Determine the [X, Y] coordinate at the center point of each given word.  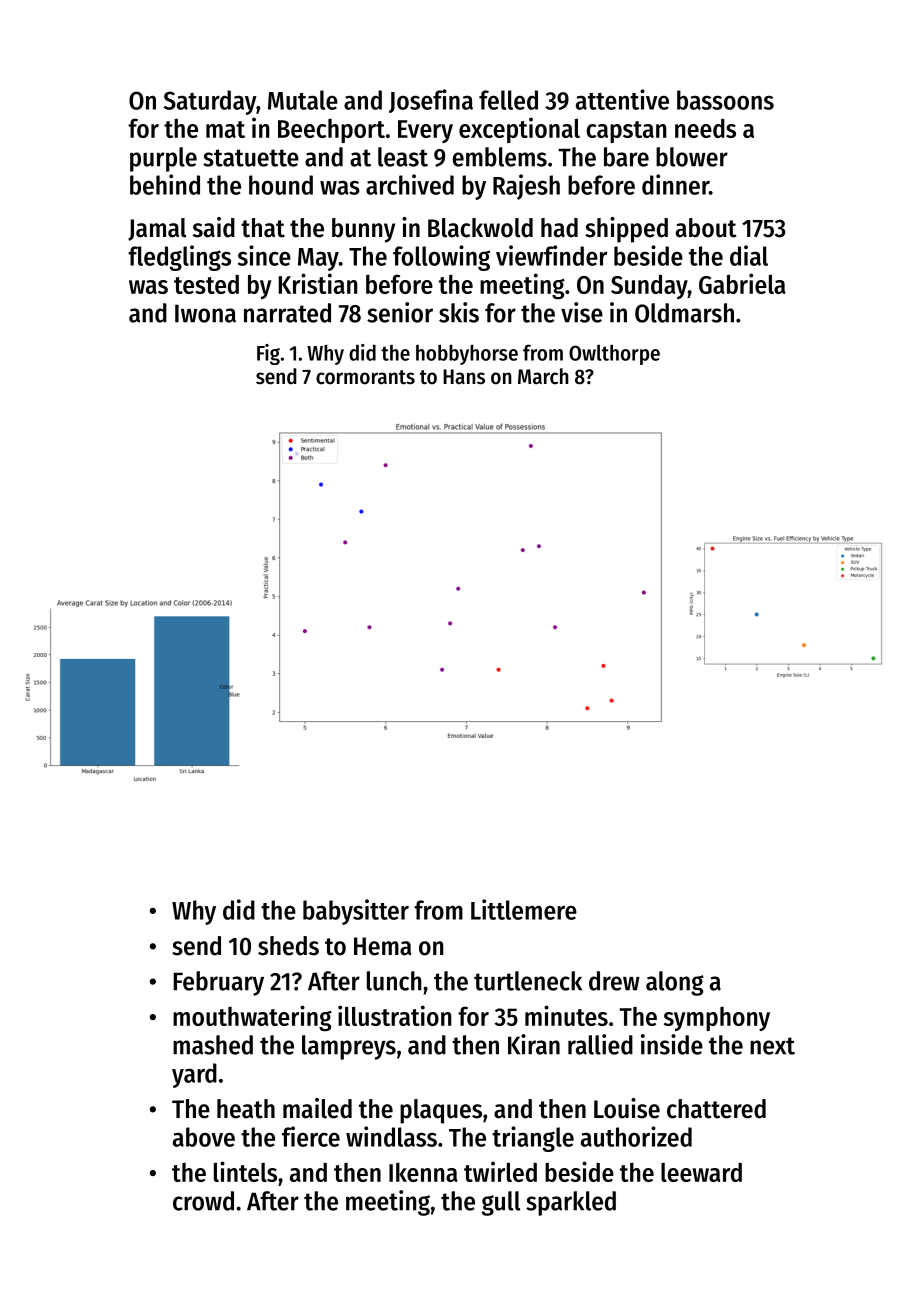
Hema [383, 946]
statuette [251, 158]
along [675, 983]
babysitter [356, 912]
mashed [213, 1045]
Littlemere [524, 909]
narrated [287, 313]
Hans [464, 377]
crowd [203, 1201]
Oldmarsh [684, 313]
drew [614, 981]
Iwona [205, 313]
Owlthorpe [614, 354]
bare [626, 157]
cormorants [365, 377]
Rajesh [526, 187]
